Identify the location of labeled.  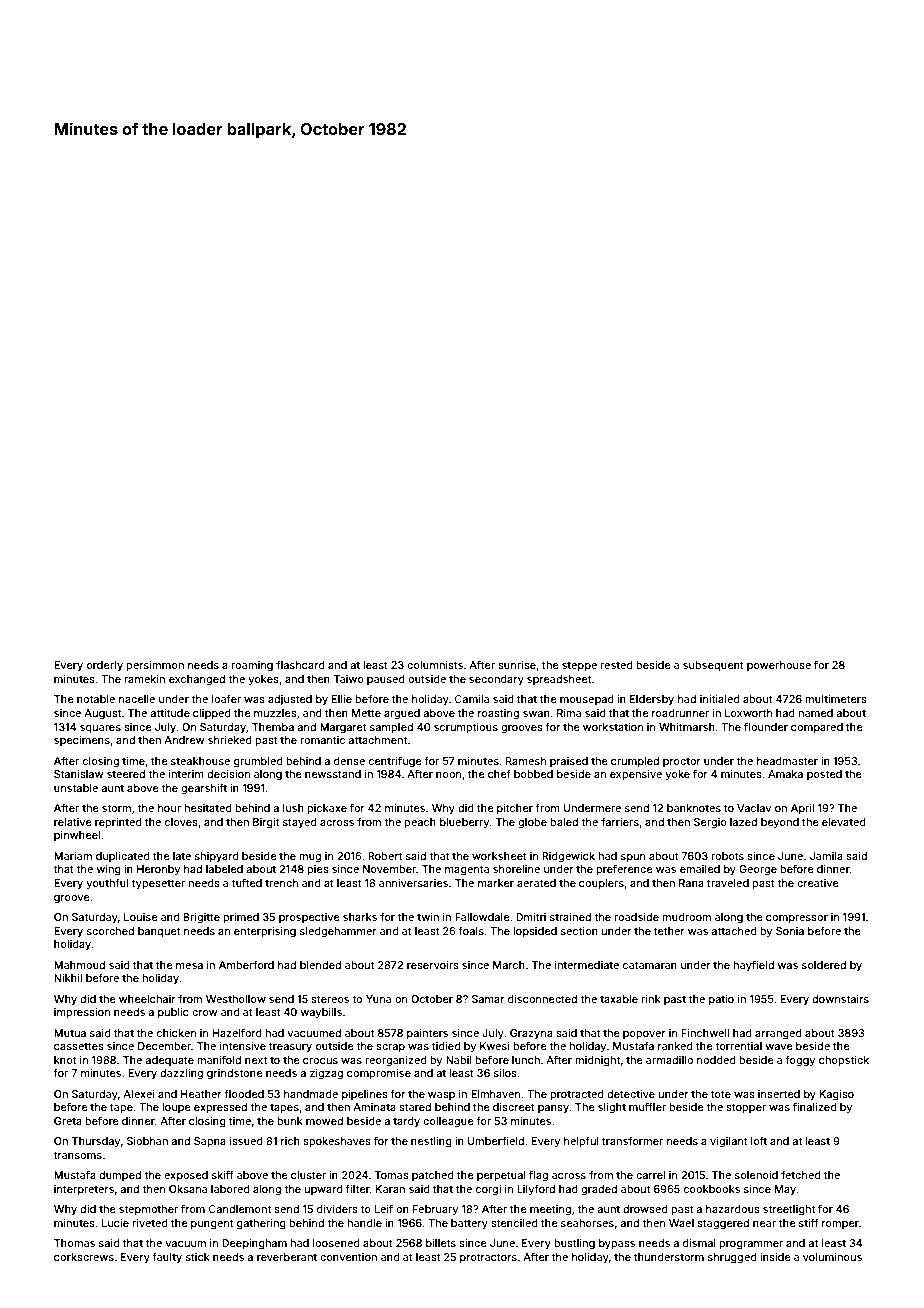
(224, 869).
